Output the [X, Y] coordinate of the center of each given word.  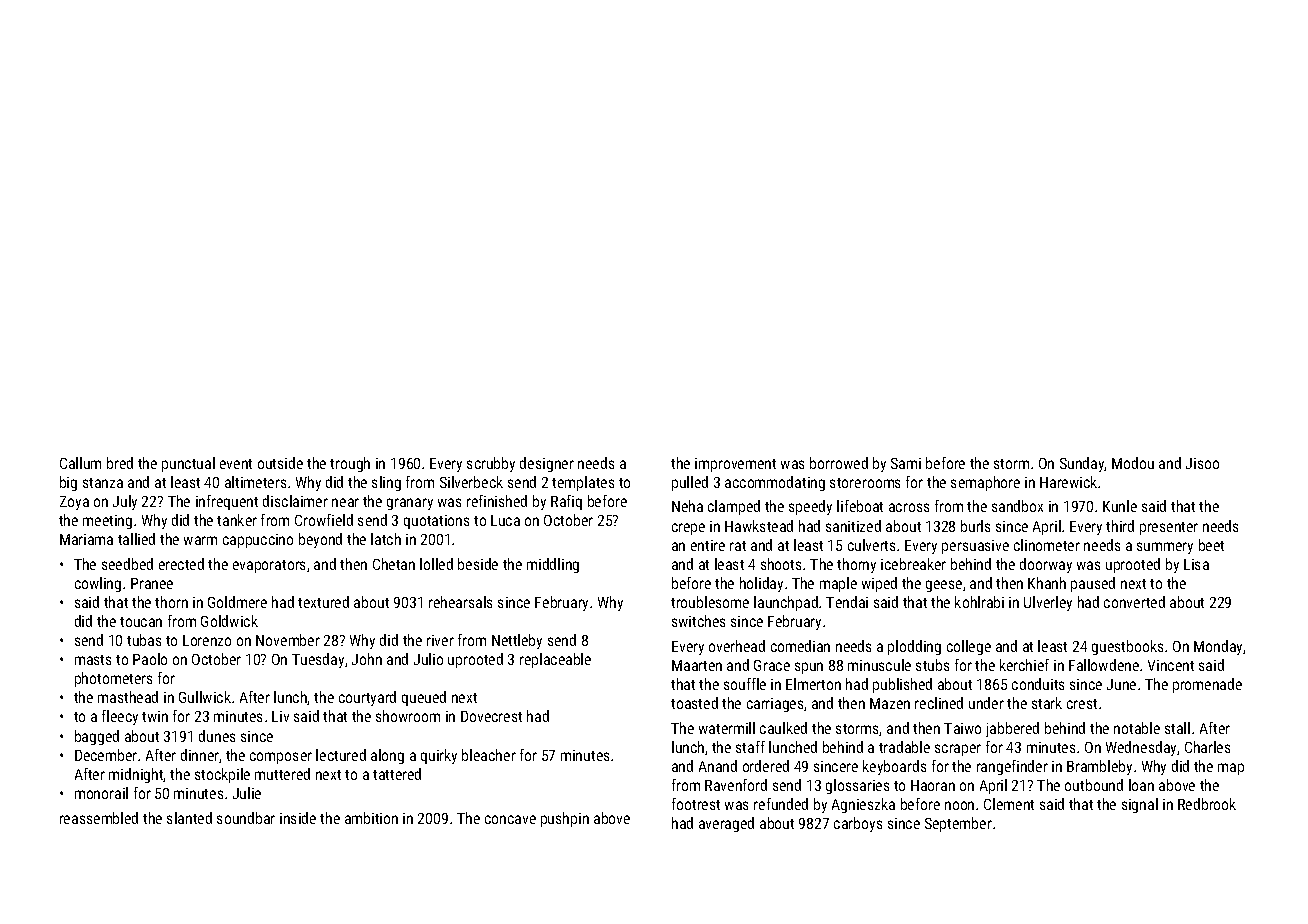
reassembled [99, 818]
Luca [505, 520]
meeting [107, 522]
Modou [1133, 463]
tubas [144, 640]
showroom [408, 716]
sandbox [1017, 506]
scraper [958, 750]
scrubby [491, 464]
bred [120, 463]
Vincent [1171, 665]
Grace [772, 665]
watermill [727, 728]
